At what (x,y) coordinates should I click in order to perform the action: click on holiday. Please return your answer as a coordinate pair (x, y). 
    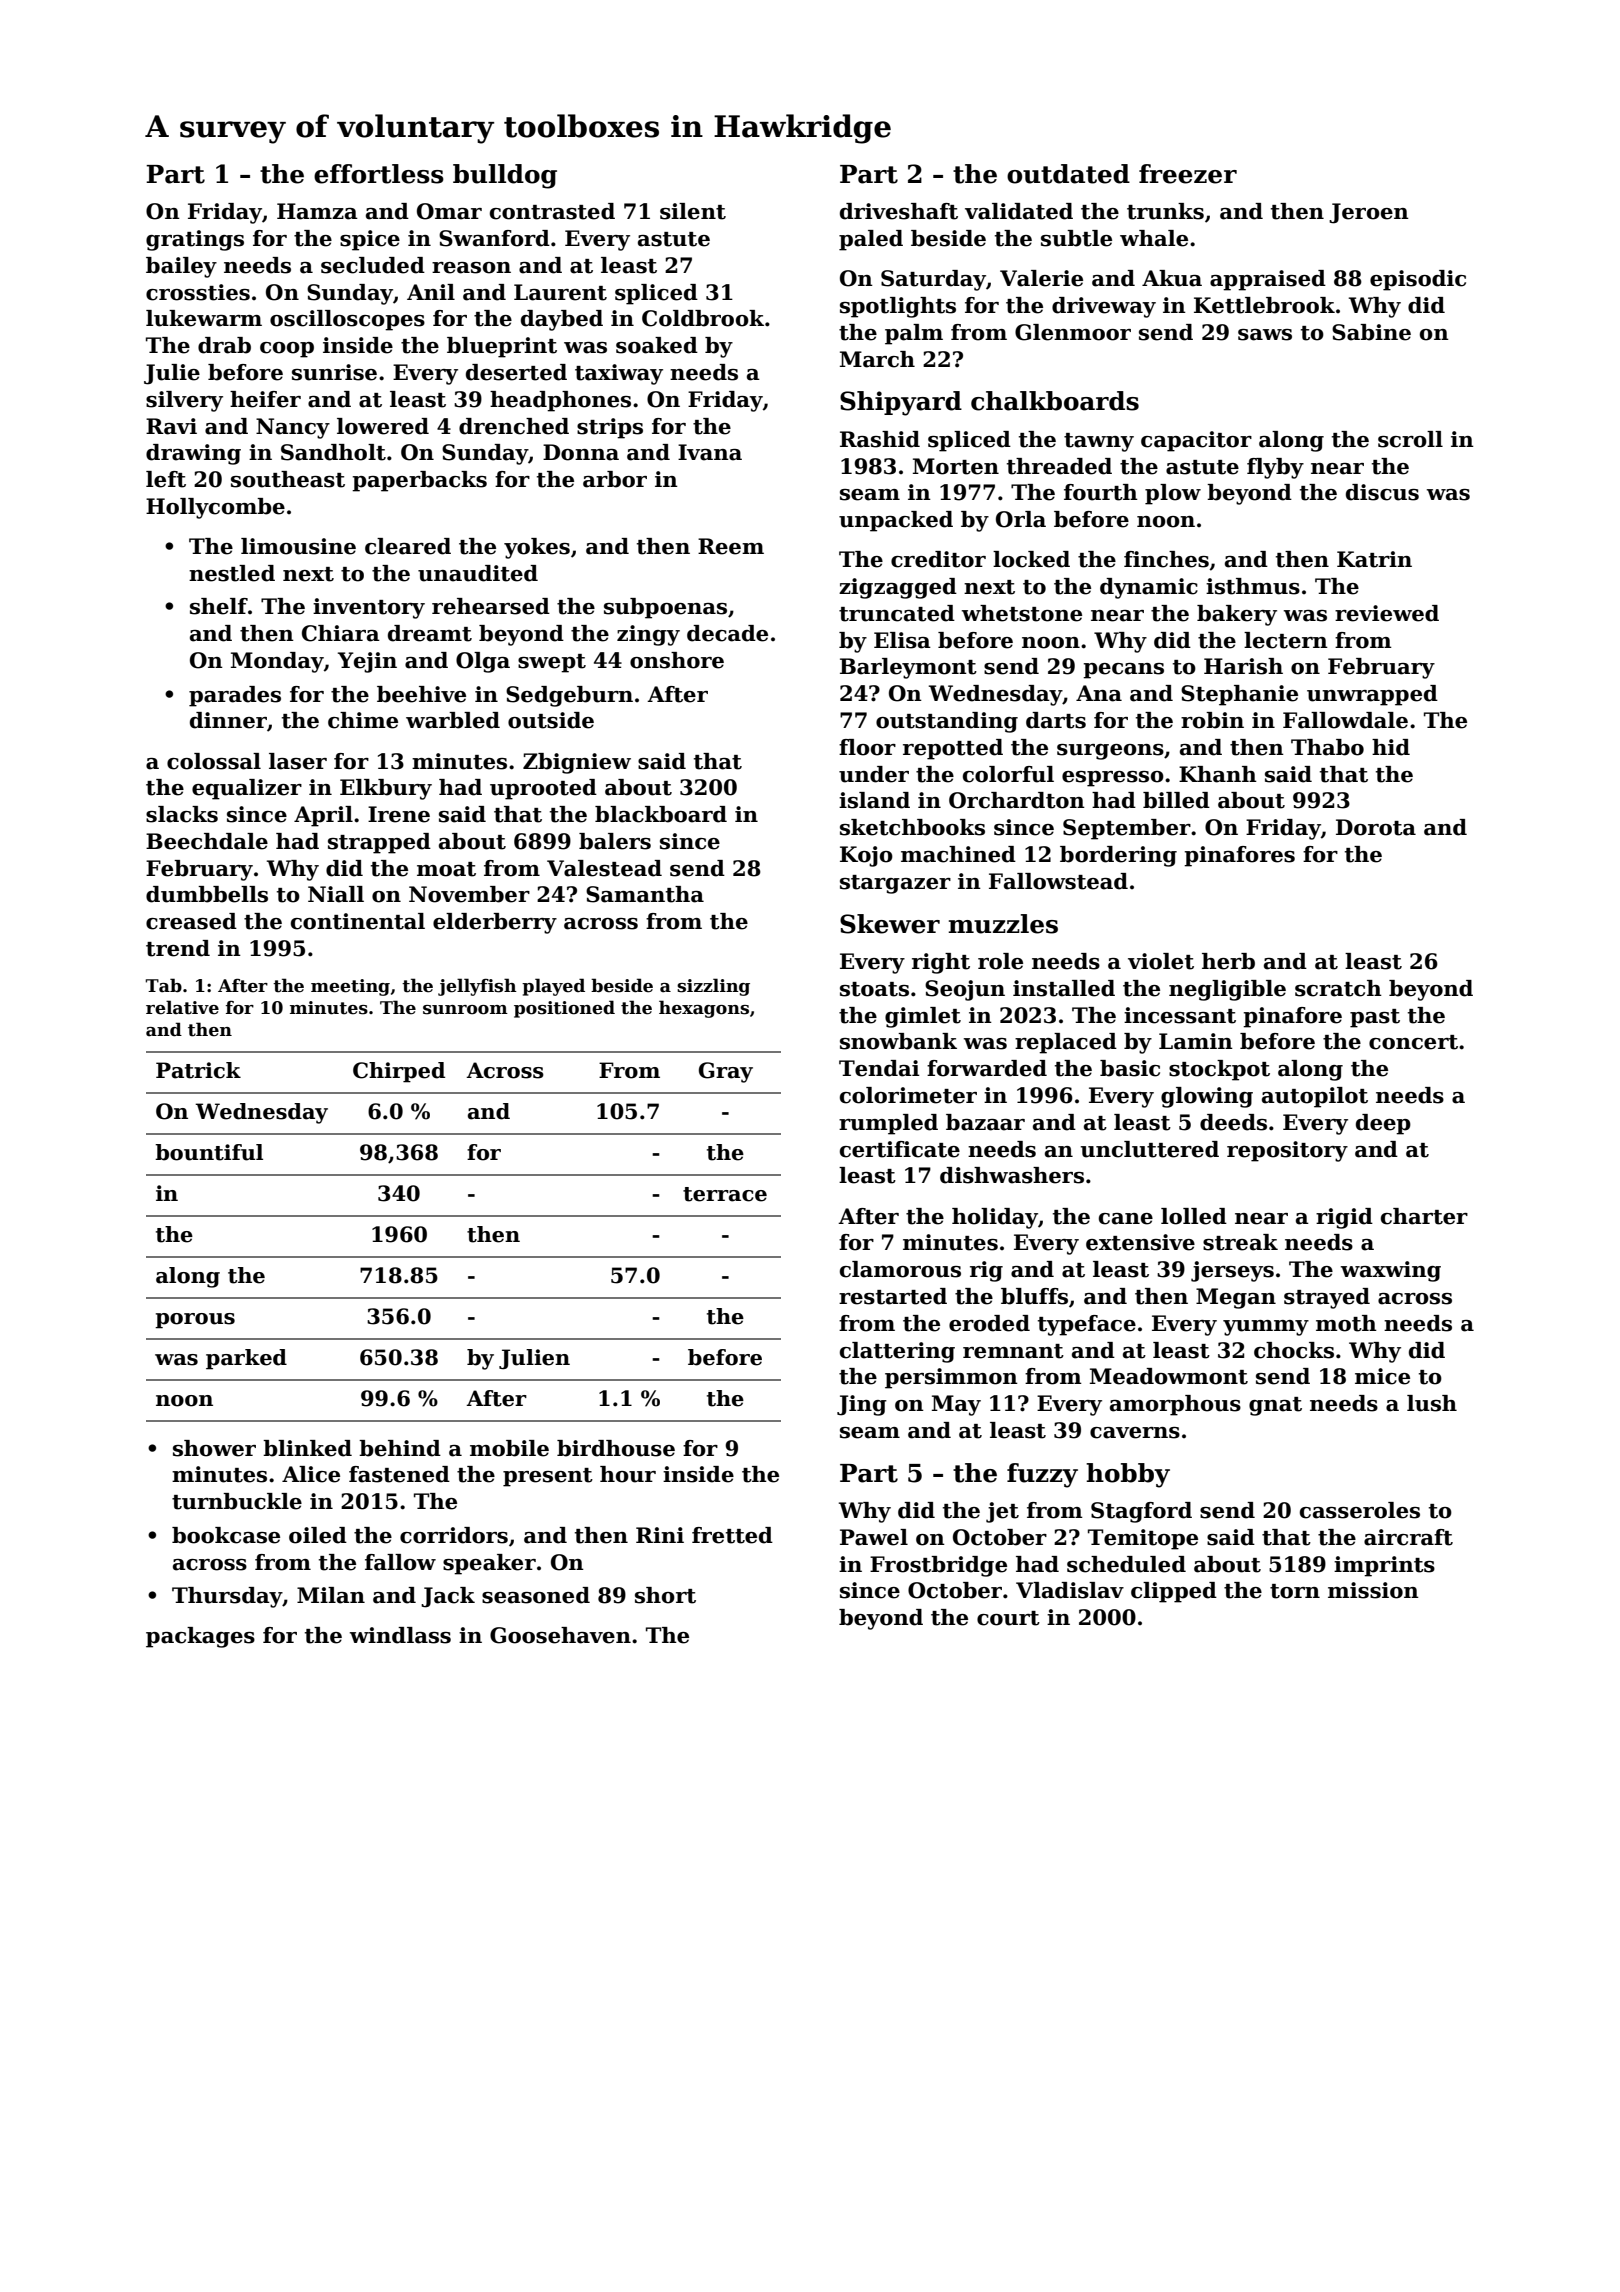
    Looking at the image, I should click on (995, 1218).
